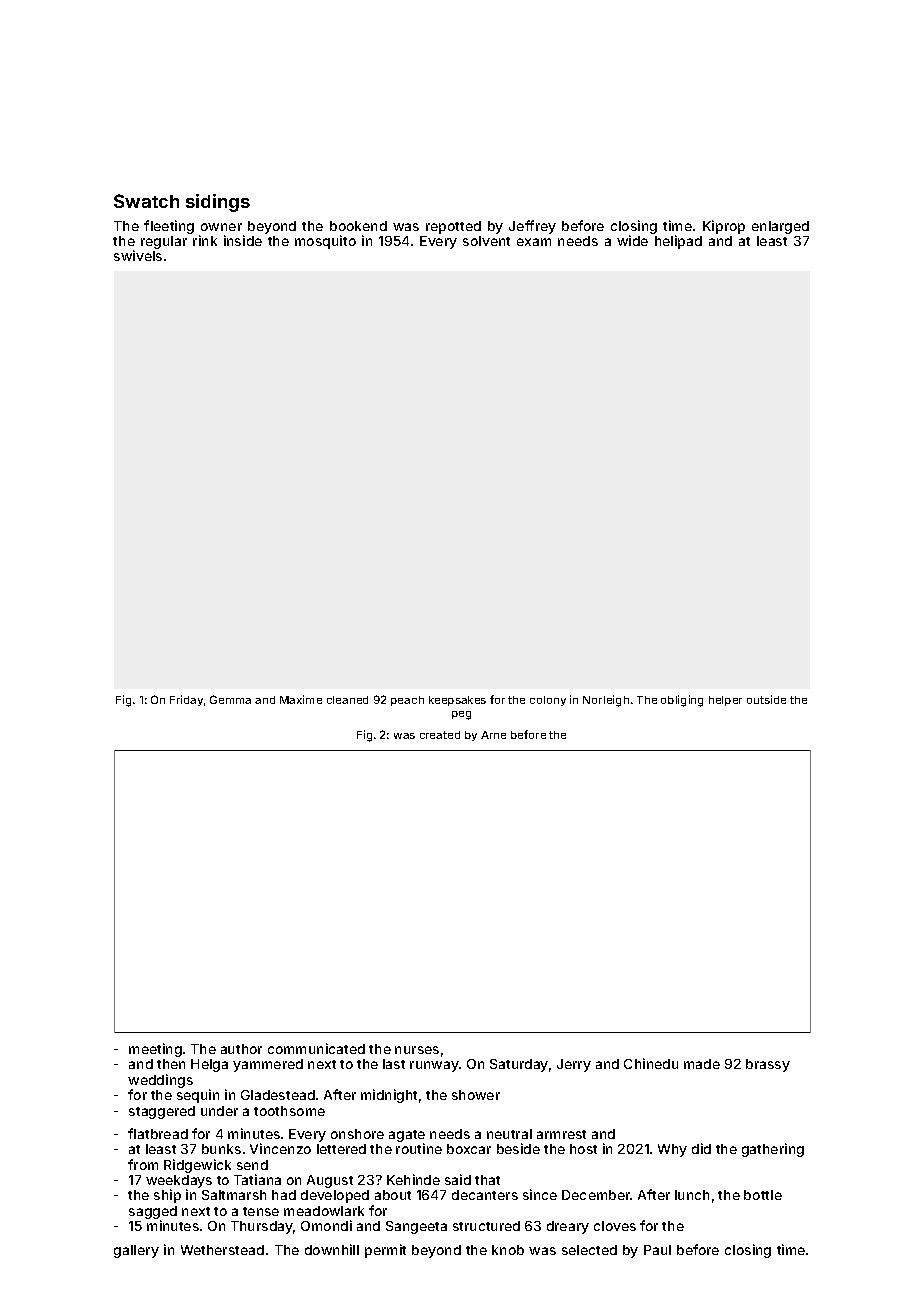 The width and height of the document is (924, 1308). What do you see at coordinates (440, 735) in the document?
I see `created` at bounding box center [440, 735].
